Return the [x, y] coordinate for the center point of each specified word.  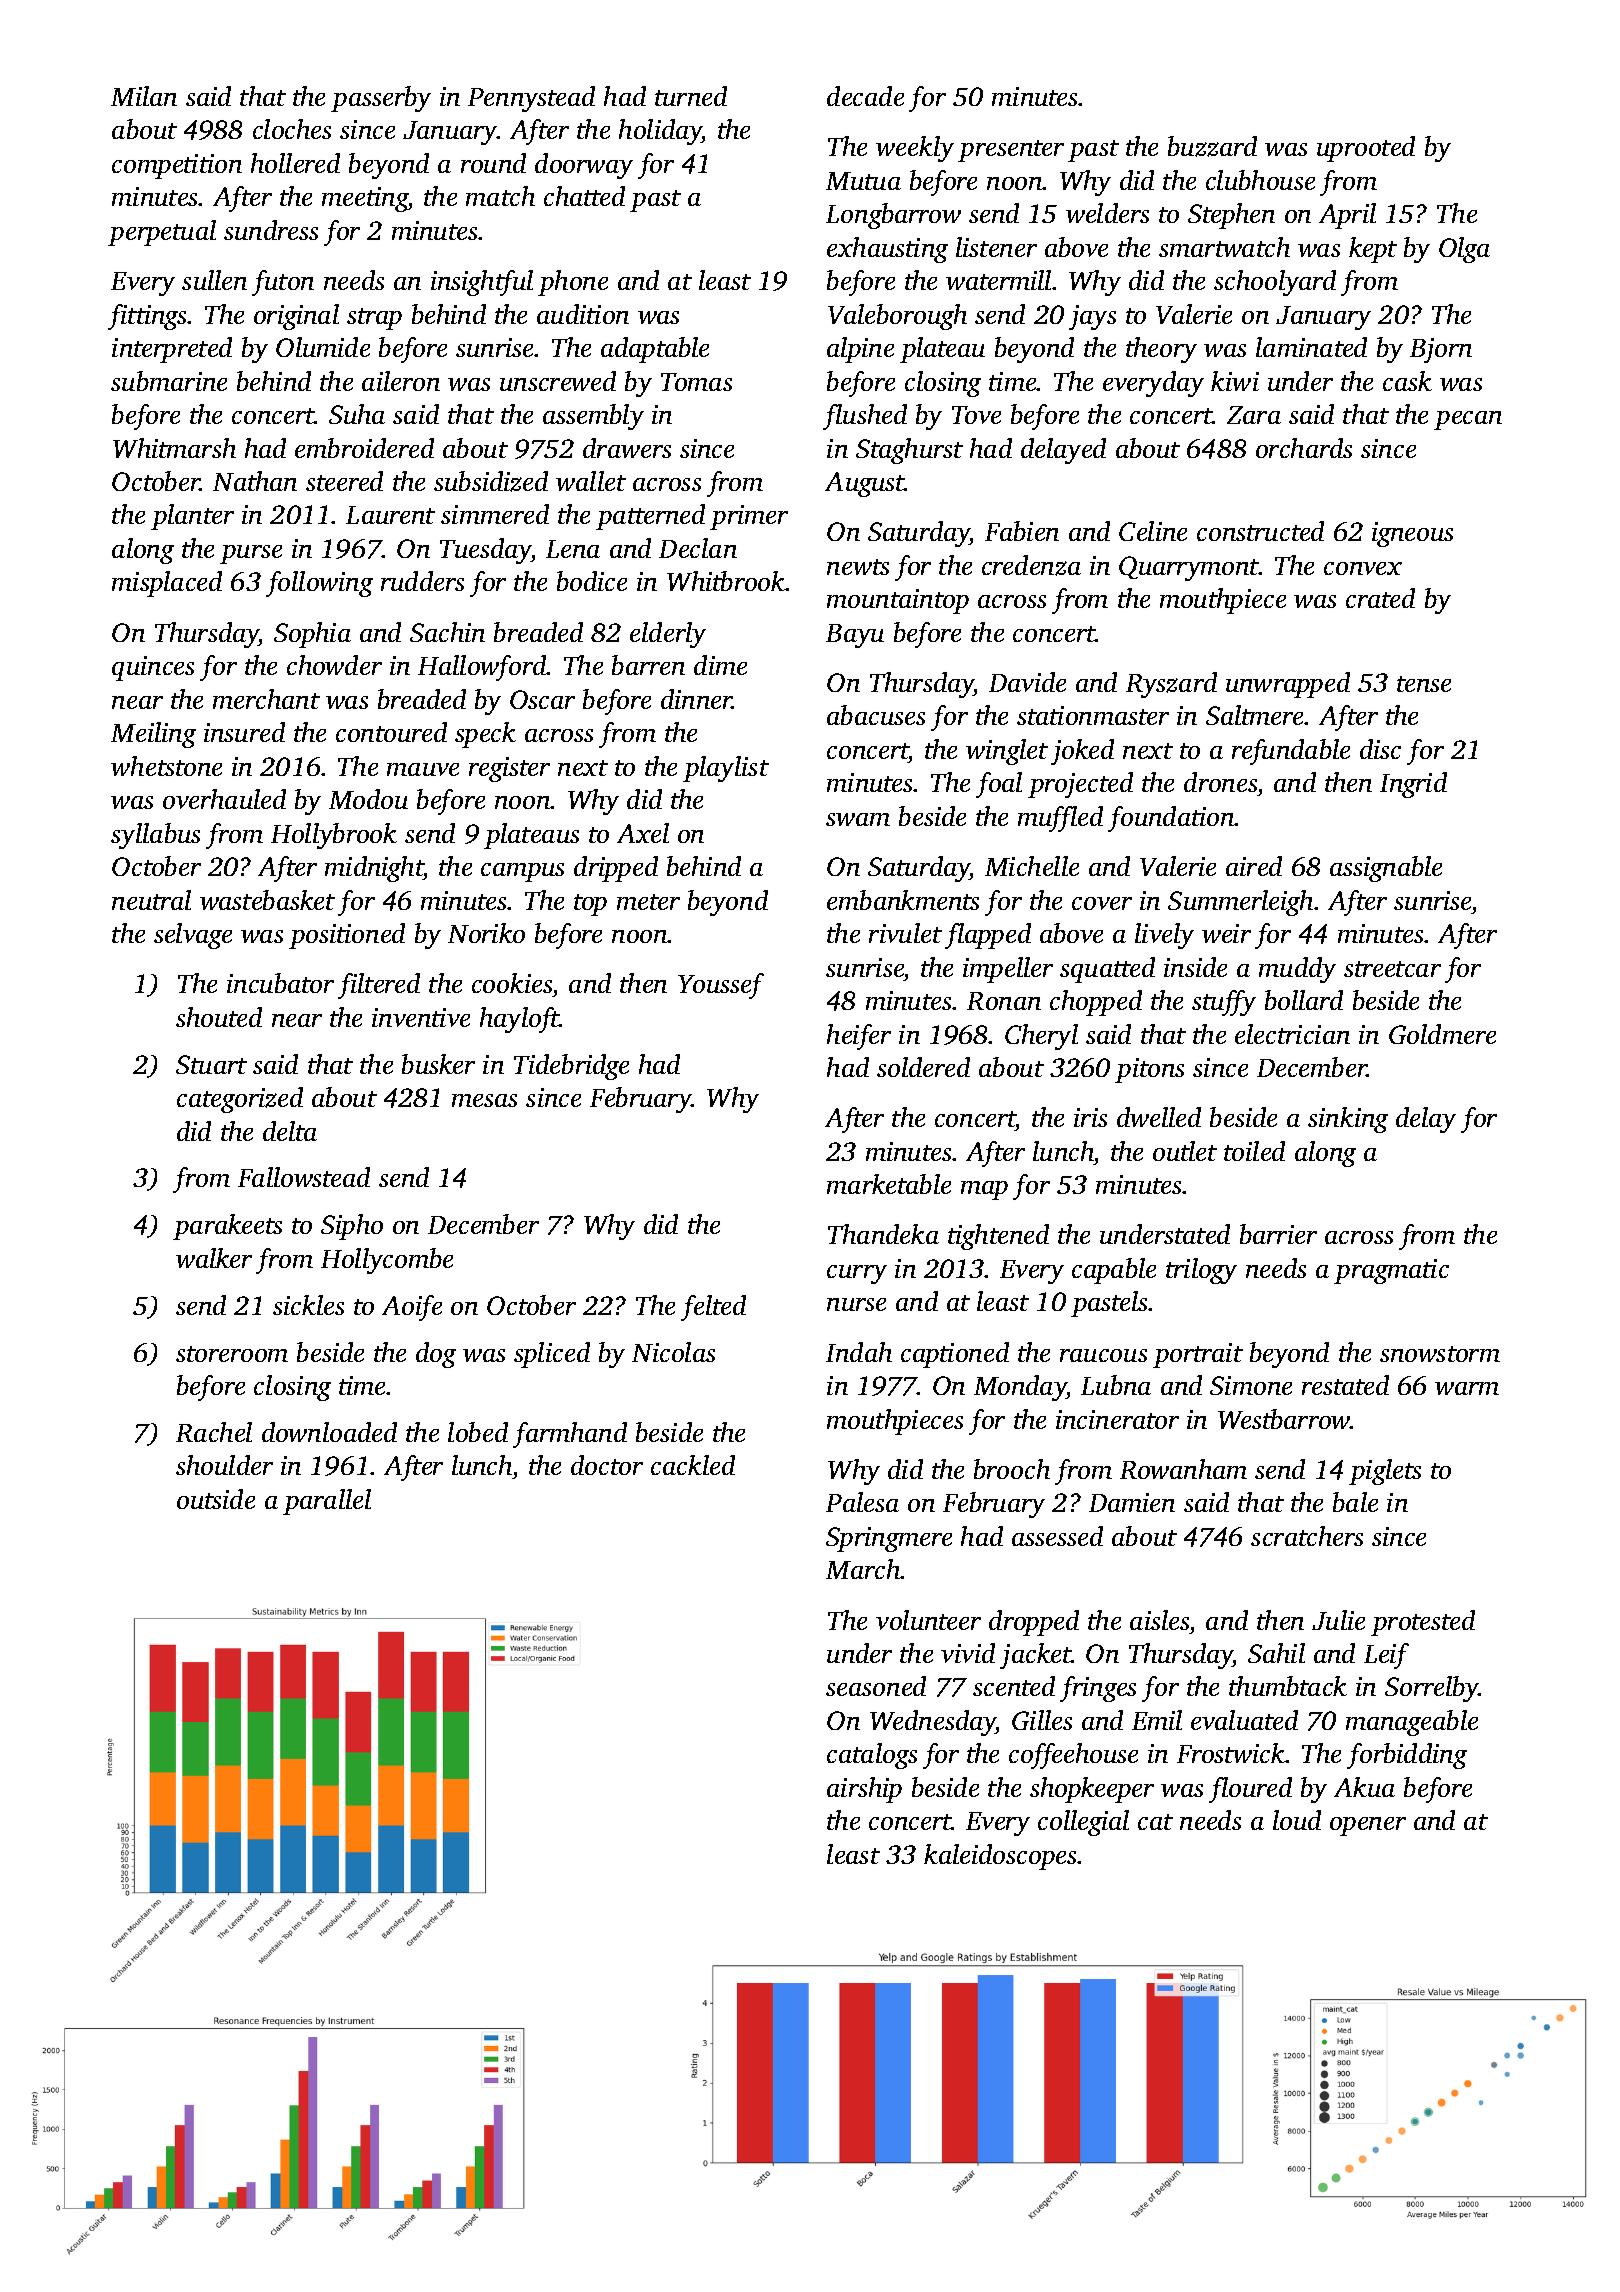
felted [713, 1308]
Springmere [889, 1539]
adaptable [655, 350]
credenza [1031, 565]
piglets [1385, 1472]
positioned [347, 936]
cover [1102, 903]
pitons [1149, 1070]
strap [374, 319]
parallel [327, 1502]
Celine [1153, 531]
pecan [1468, 420]
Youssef [721, 986]
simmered [495, 514]
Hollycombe [387, 1261]
